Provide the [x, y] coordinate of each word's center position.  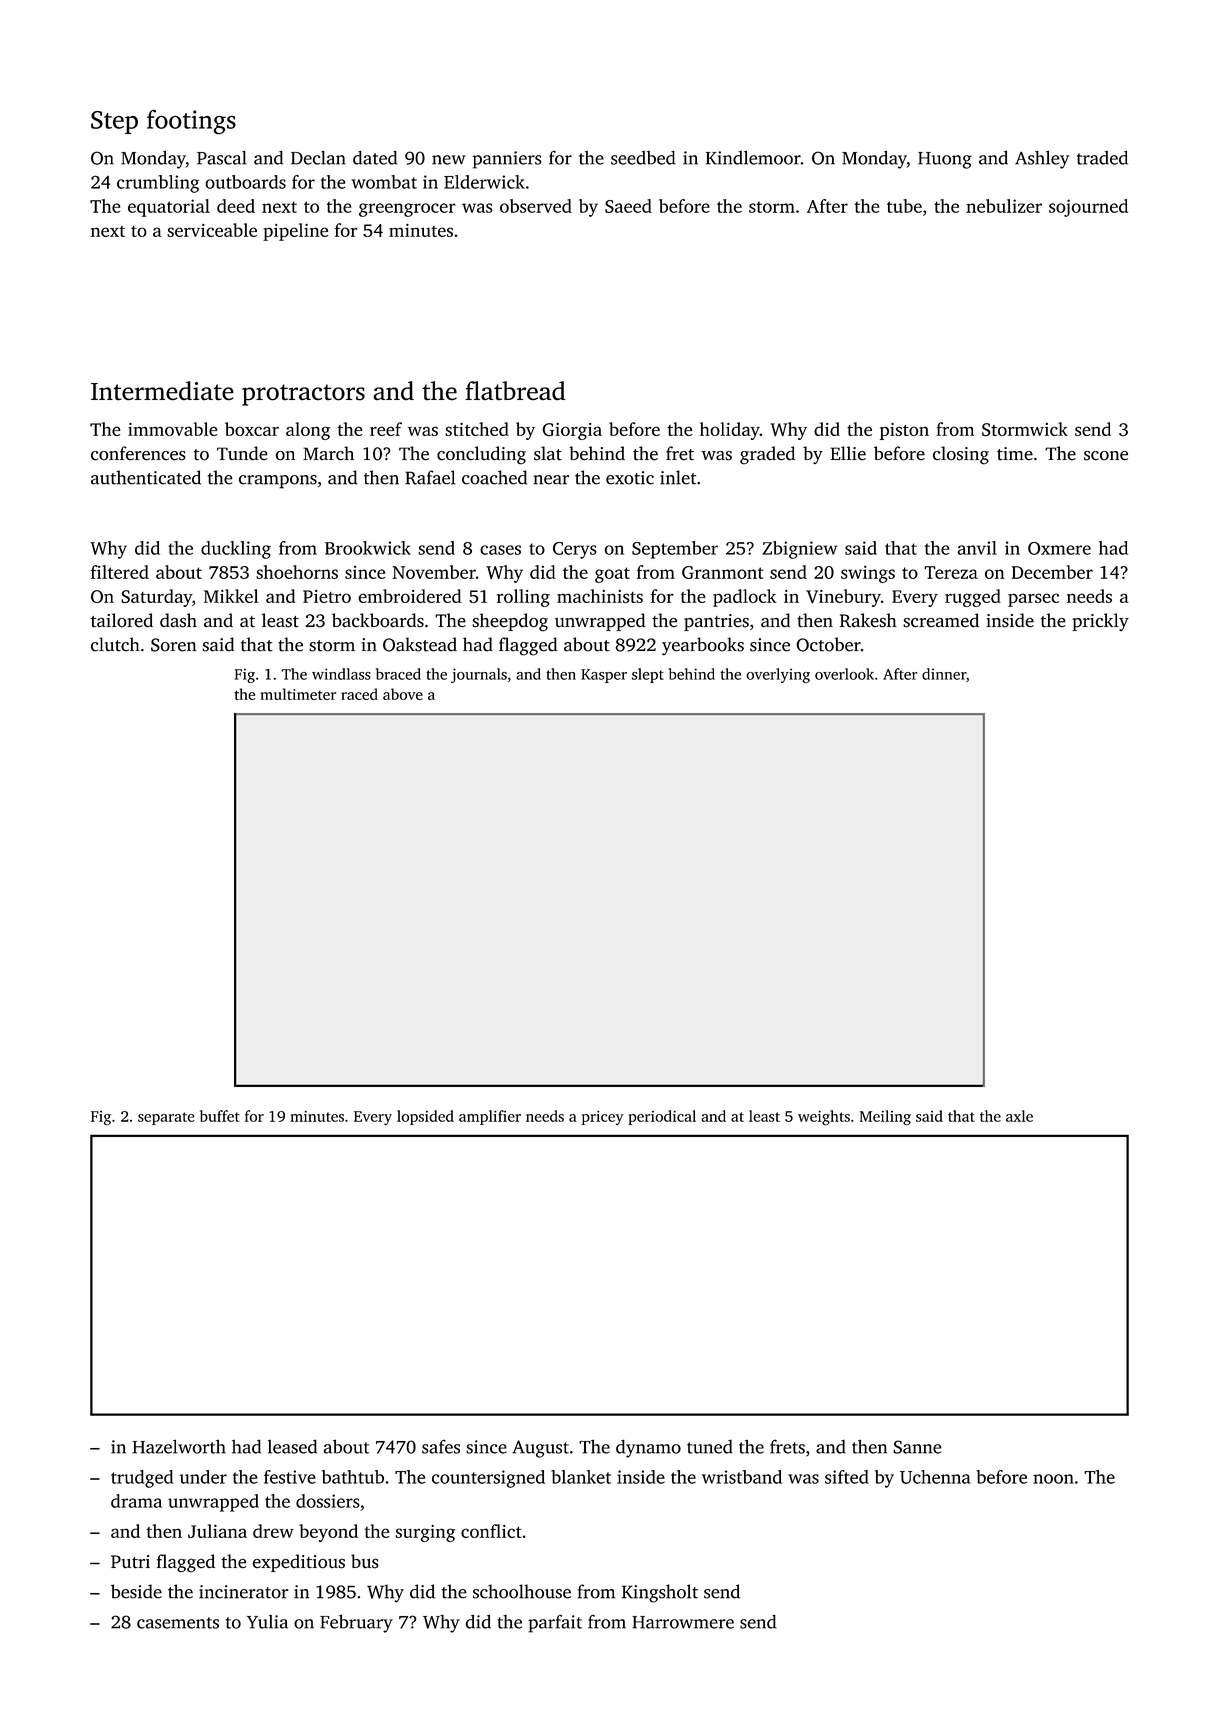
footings [191, 122]
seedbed [643, 158]
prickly [1100, 622]
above [403, 694]
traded [1102, 158]
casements [178, 1623]
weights [824, 1118]
